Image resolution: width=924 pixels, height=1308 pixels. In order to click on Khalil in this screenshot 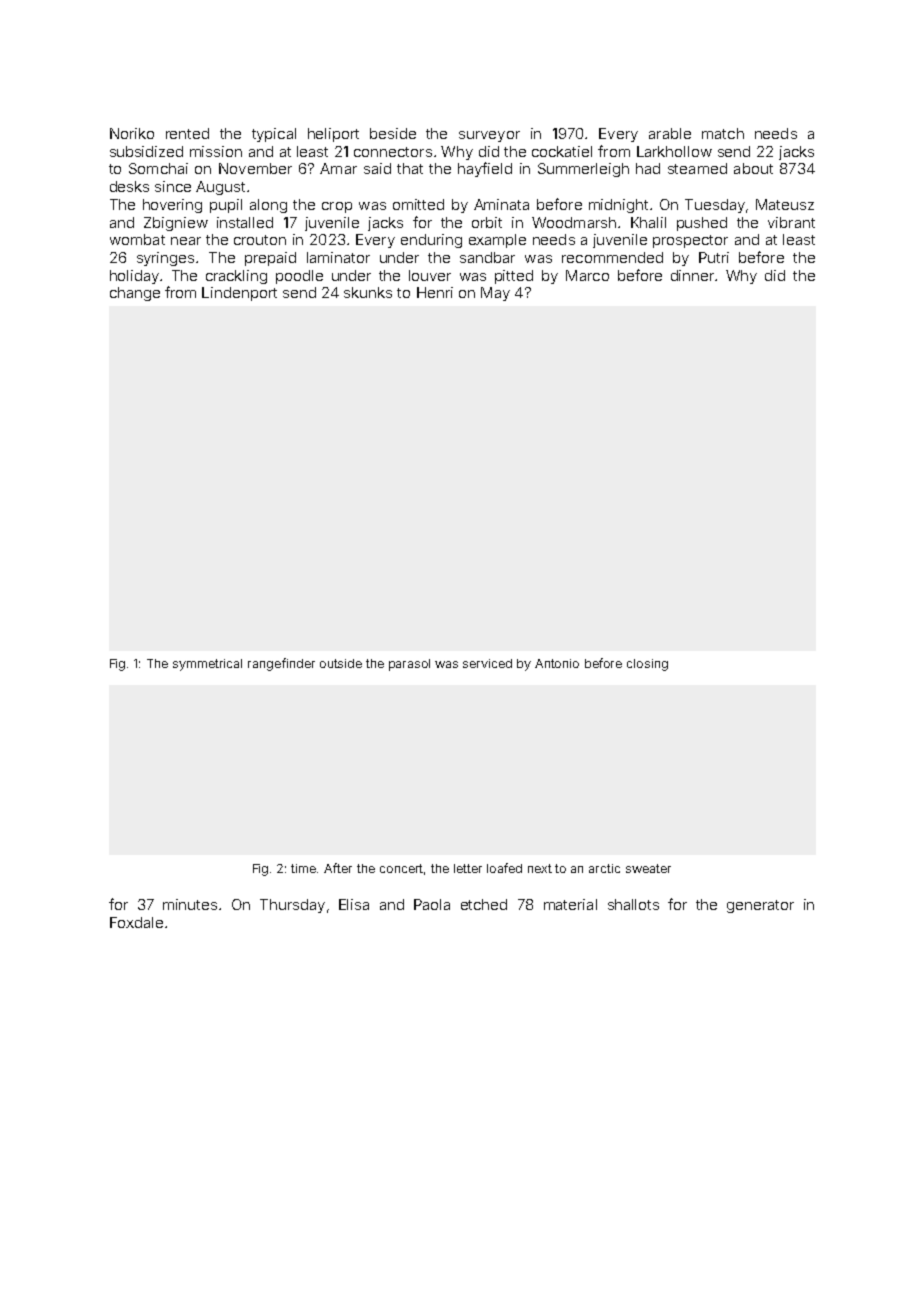, I will do `click(648, 222)`.
